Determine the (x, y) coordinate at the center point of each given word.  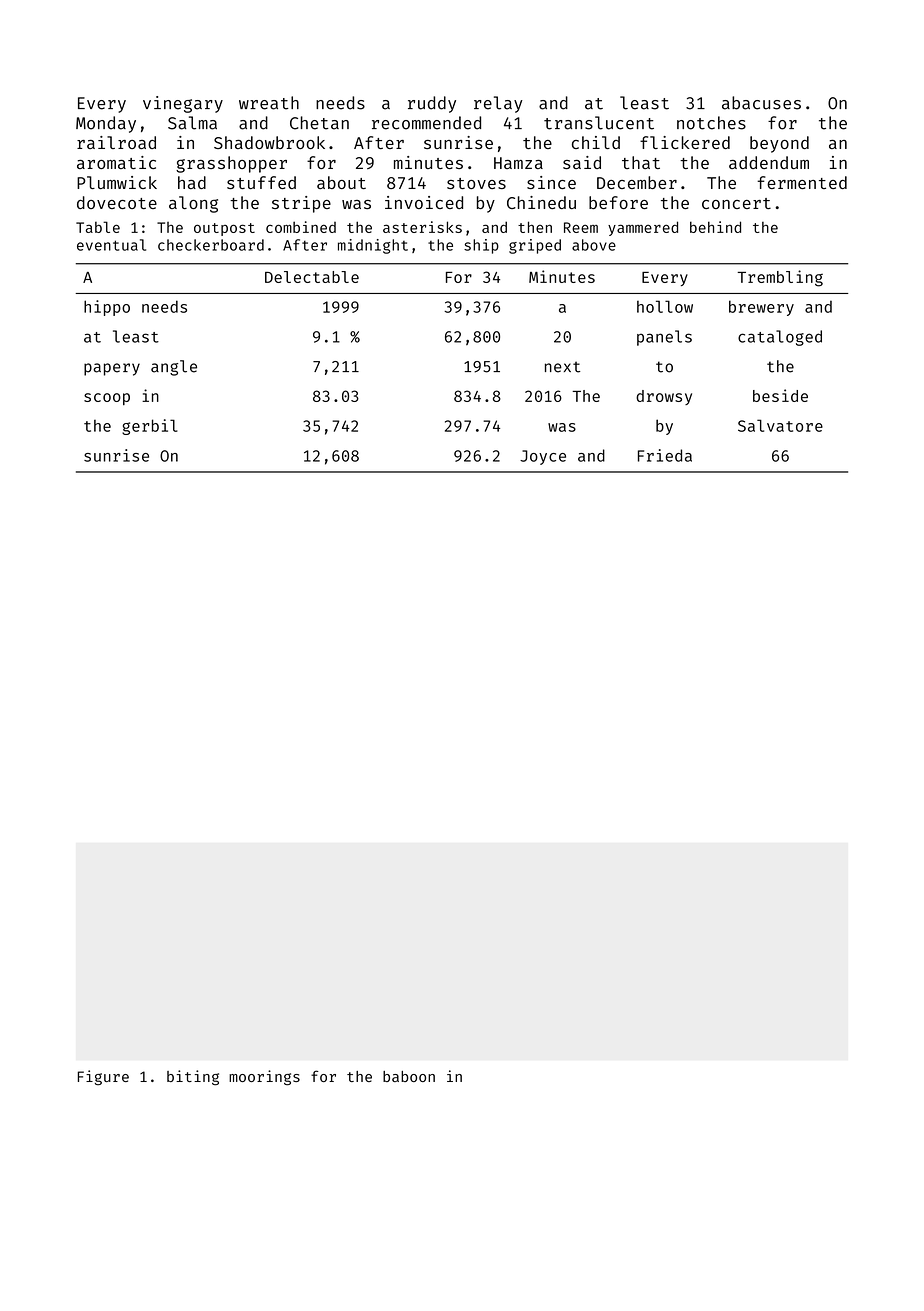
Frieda (665, 455)
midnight (373, 246)
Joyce (543, 457)
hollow (665, 306)
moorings (264, 1078)
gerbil (150, 427)
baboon (409, 1076)
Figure (103, 1077)
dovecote (117, 202)
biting (193, 1078)
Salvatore (780, 425)
